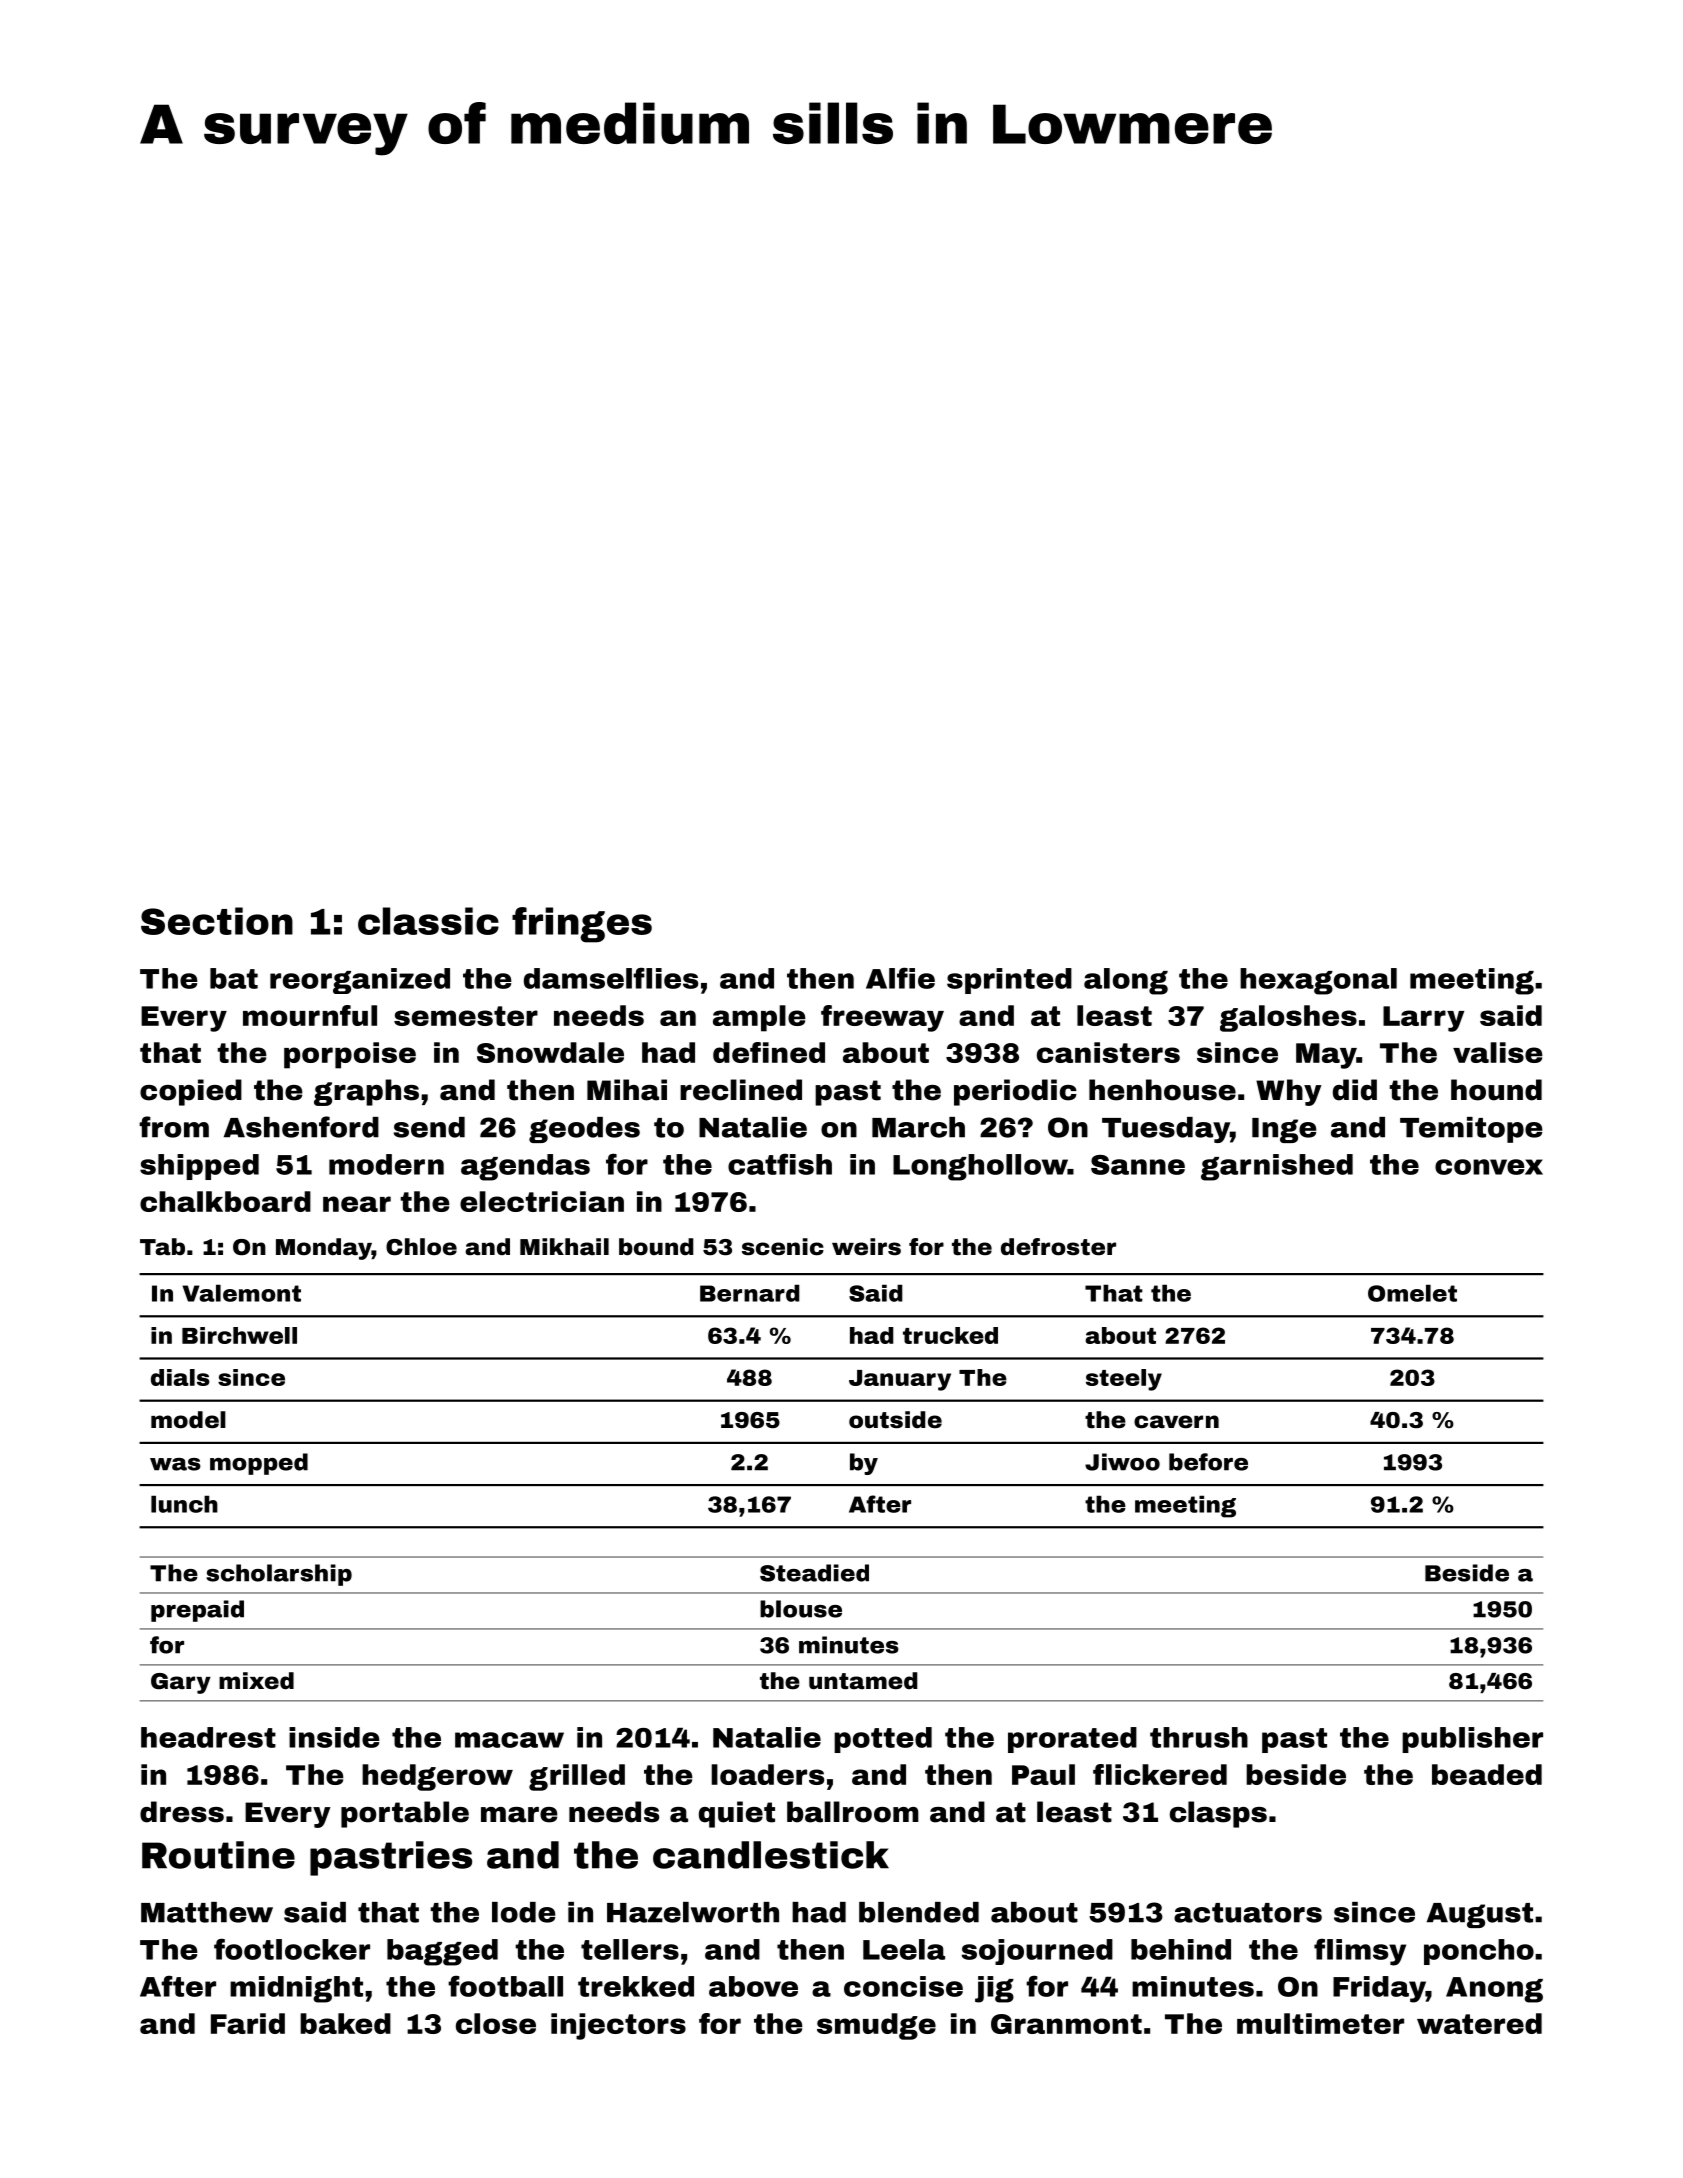 The height and width of the screenshot is (2178, 1683). I want to click on reorganized, so click(360, 981).
